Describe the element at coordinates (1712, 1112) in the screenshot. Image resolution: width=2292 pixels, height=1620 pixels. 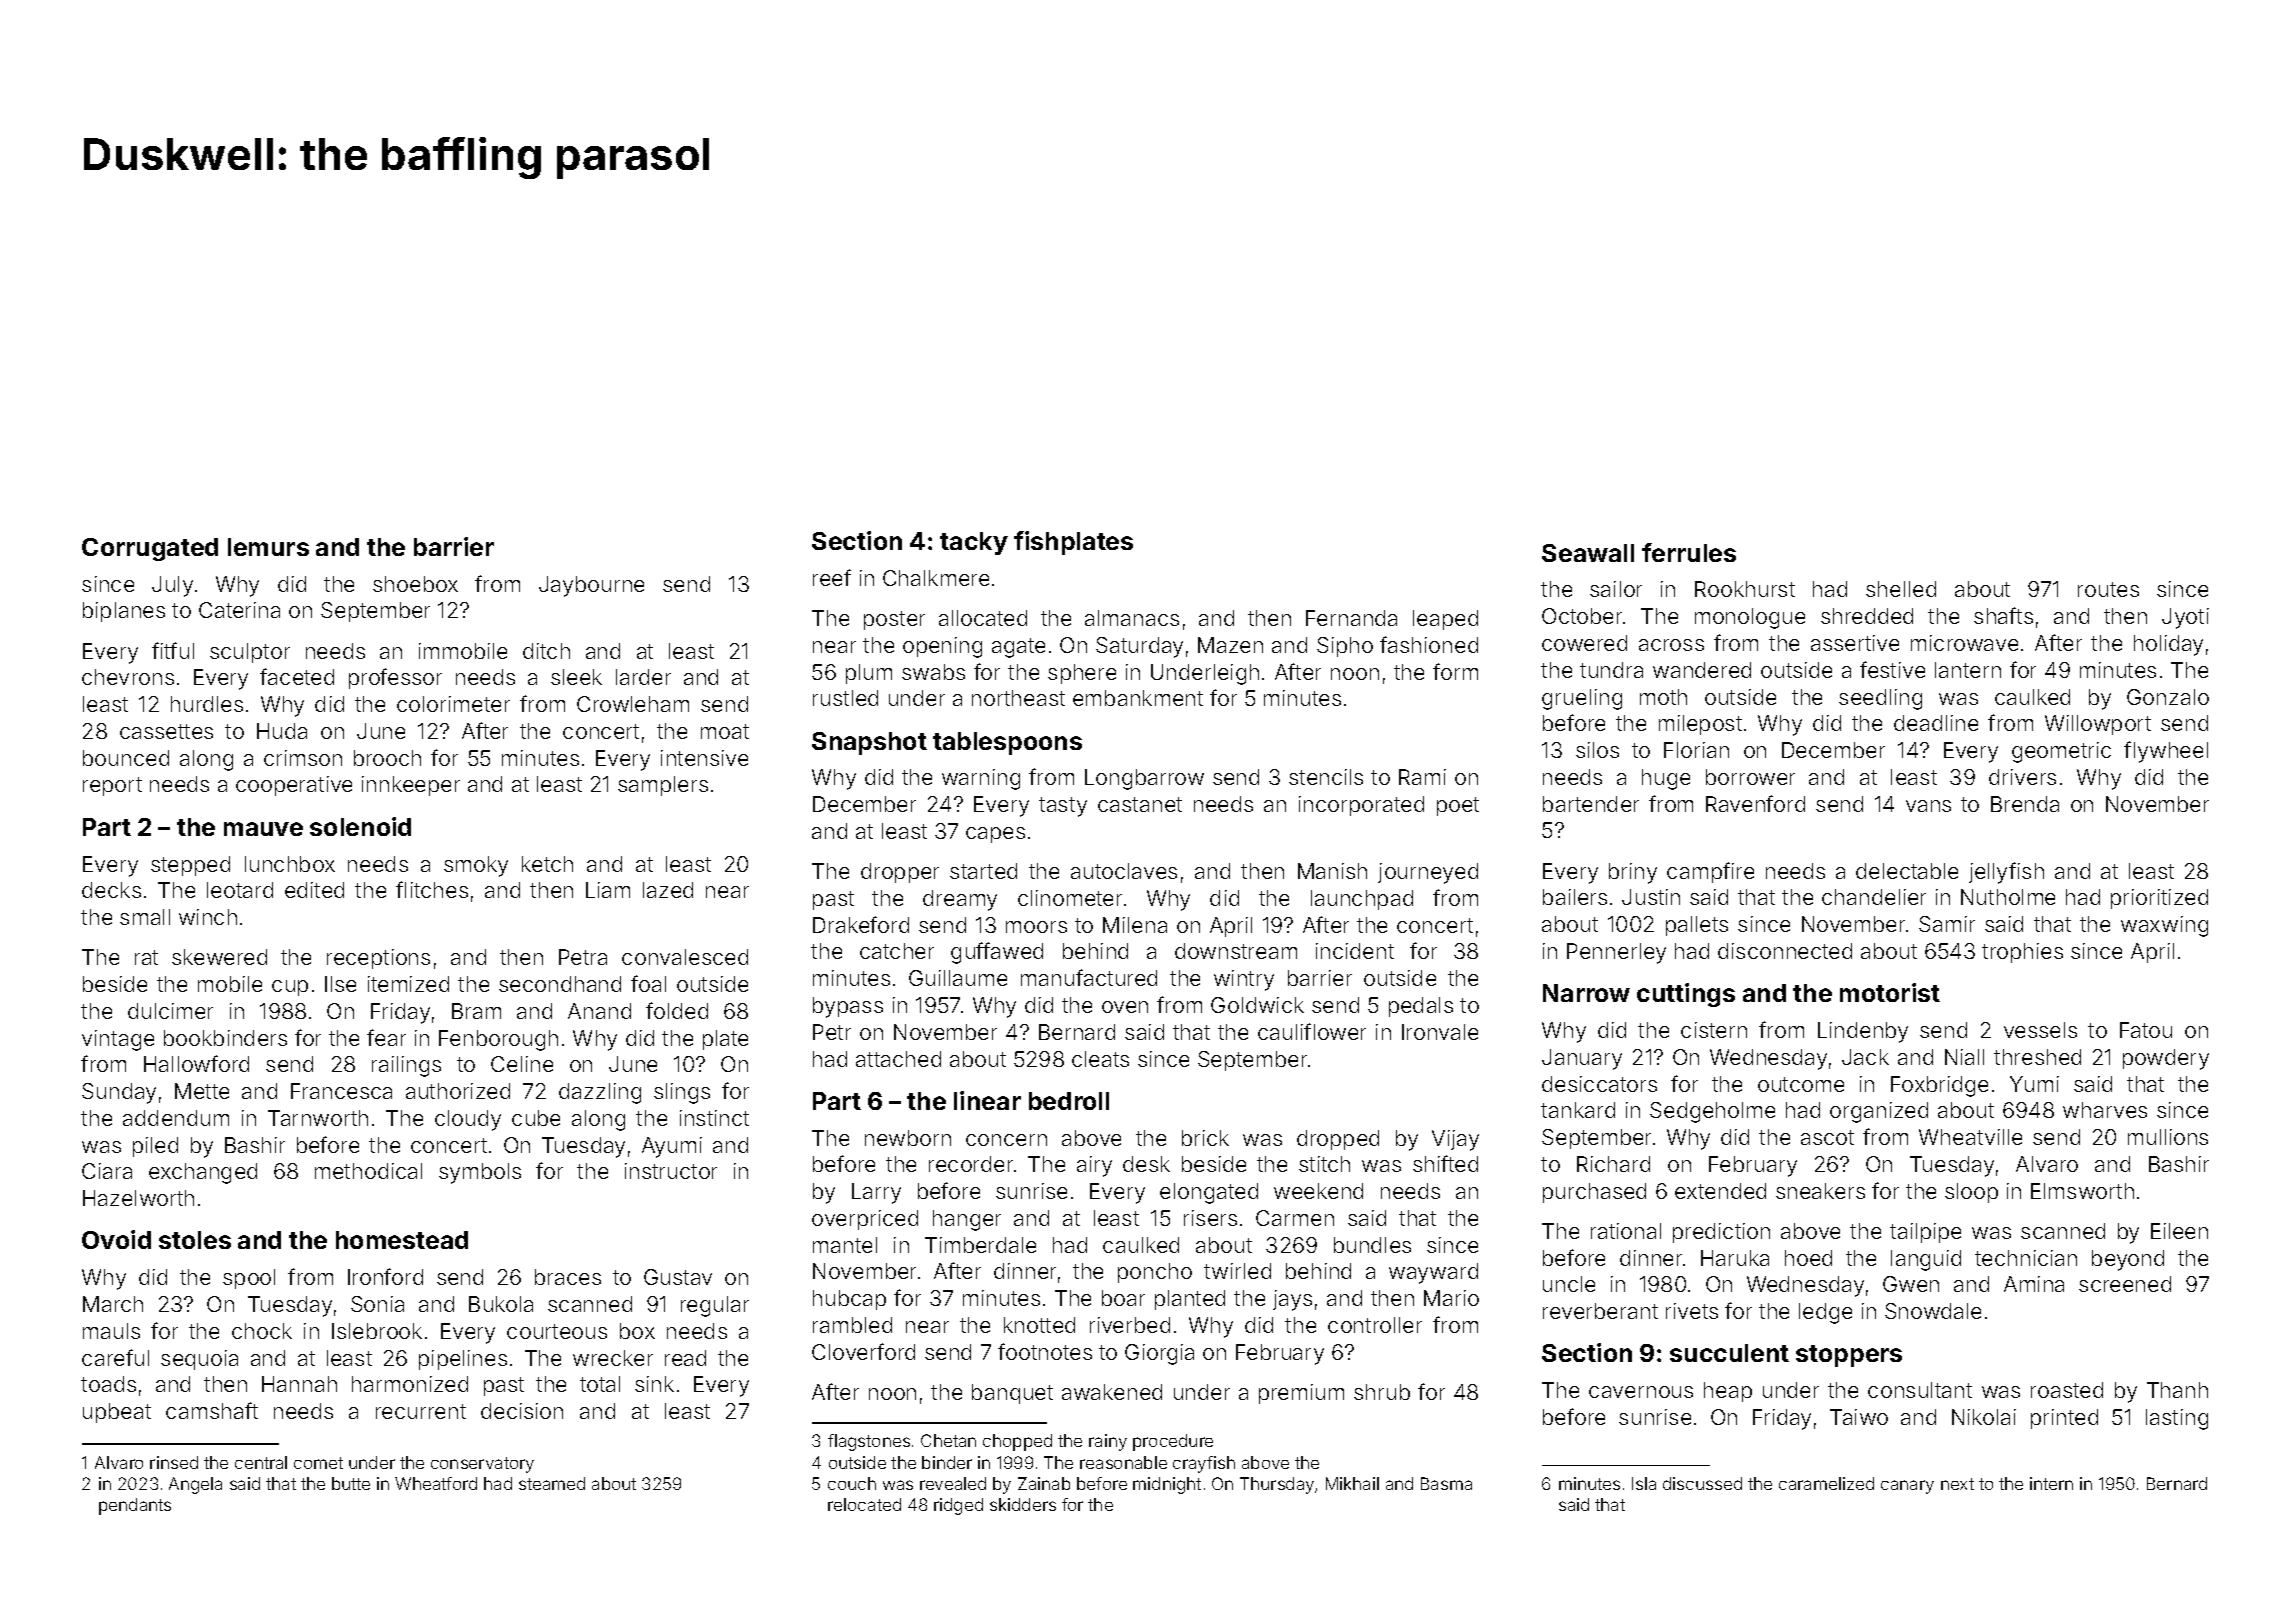
I see `Sedgeholme` at that location.
